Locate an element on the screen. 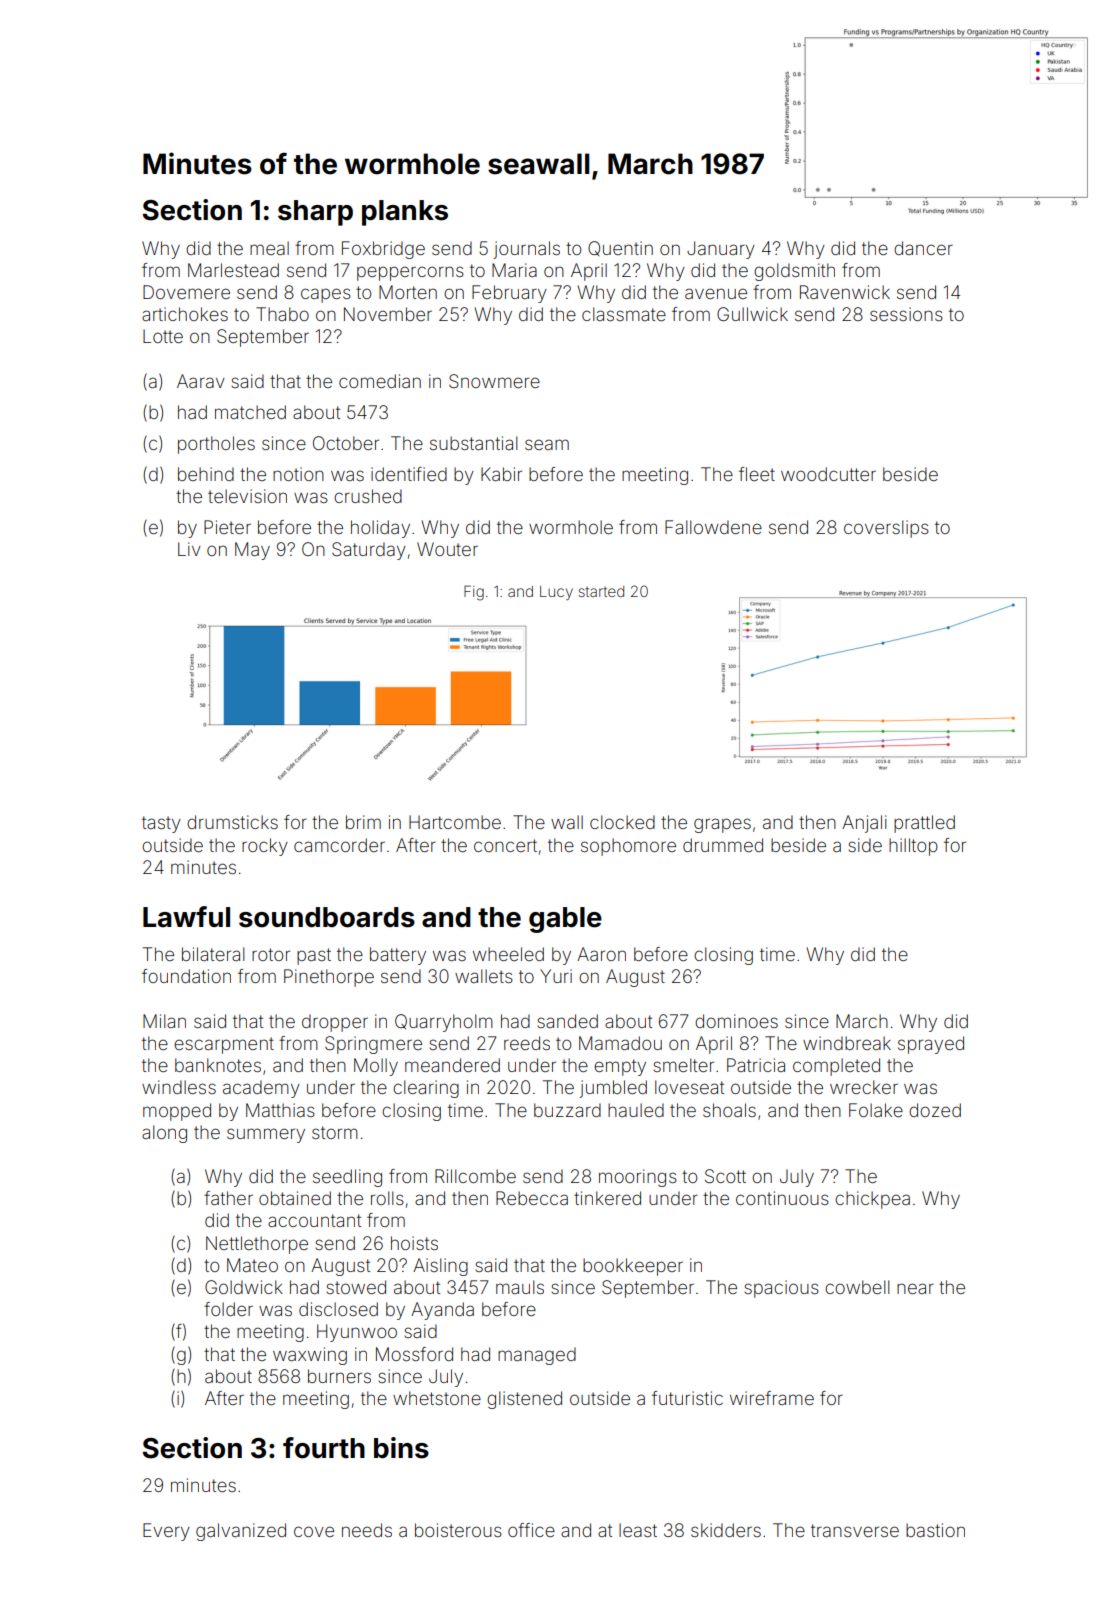 This screenshot has height=1611, width=1112. goldsmith is located at coordinates (794, 272).
